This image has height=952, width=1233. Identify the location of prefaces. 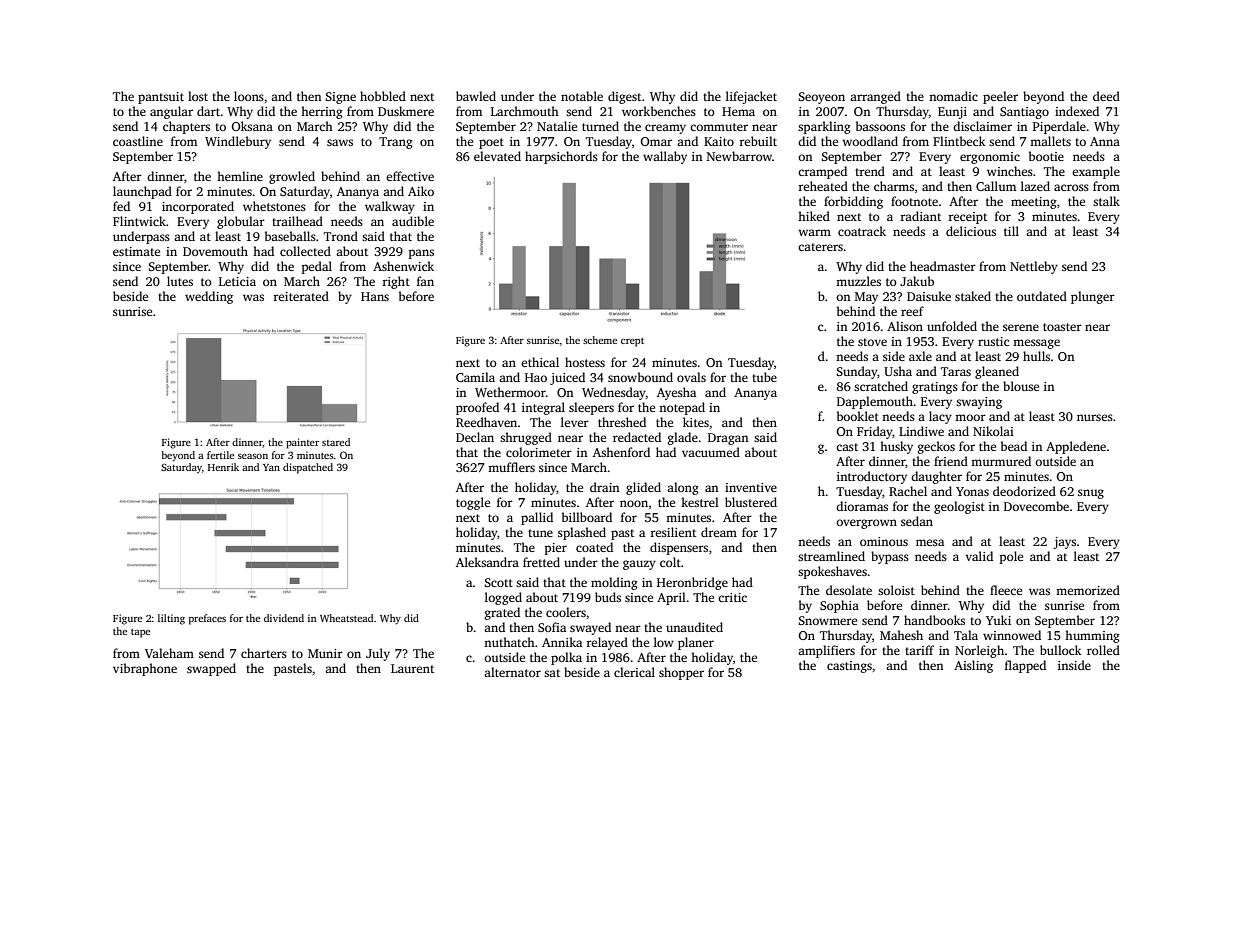
(207, 619).
